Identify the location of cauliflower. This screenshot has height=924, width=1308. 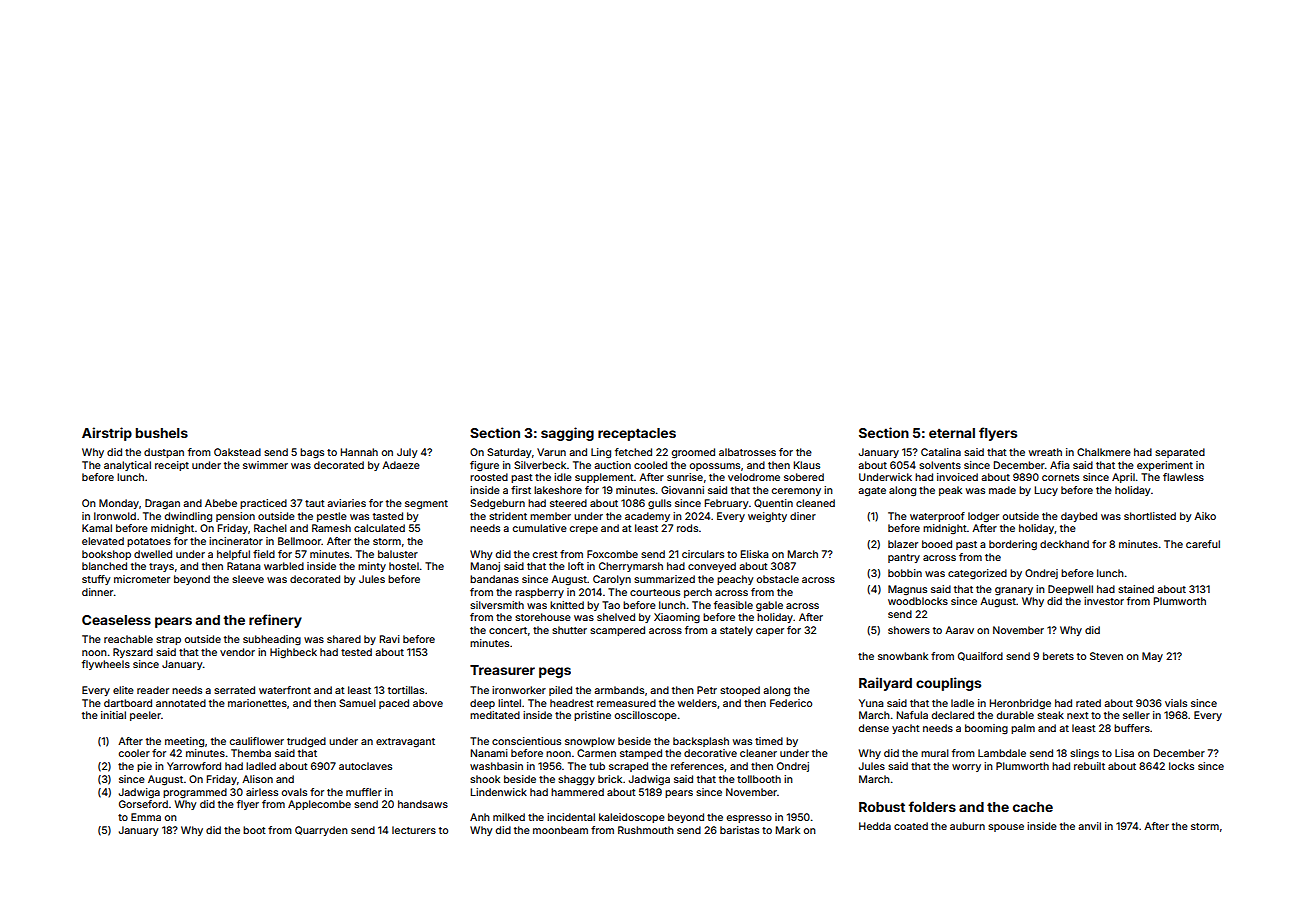
(257, 741).
